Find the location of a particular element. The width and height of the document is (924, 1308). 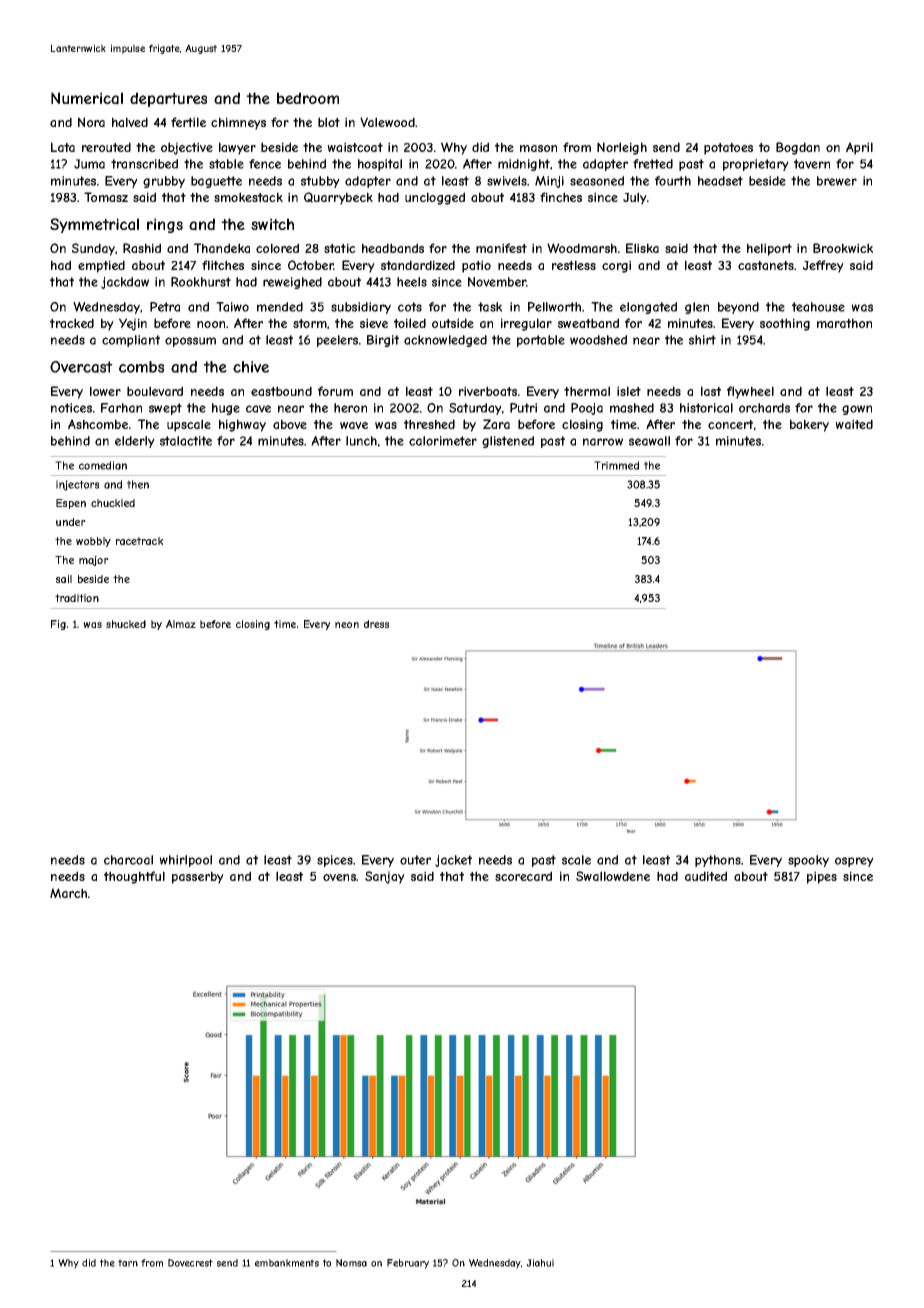

outer is located at coordinates (415, 860).
